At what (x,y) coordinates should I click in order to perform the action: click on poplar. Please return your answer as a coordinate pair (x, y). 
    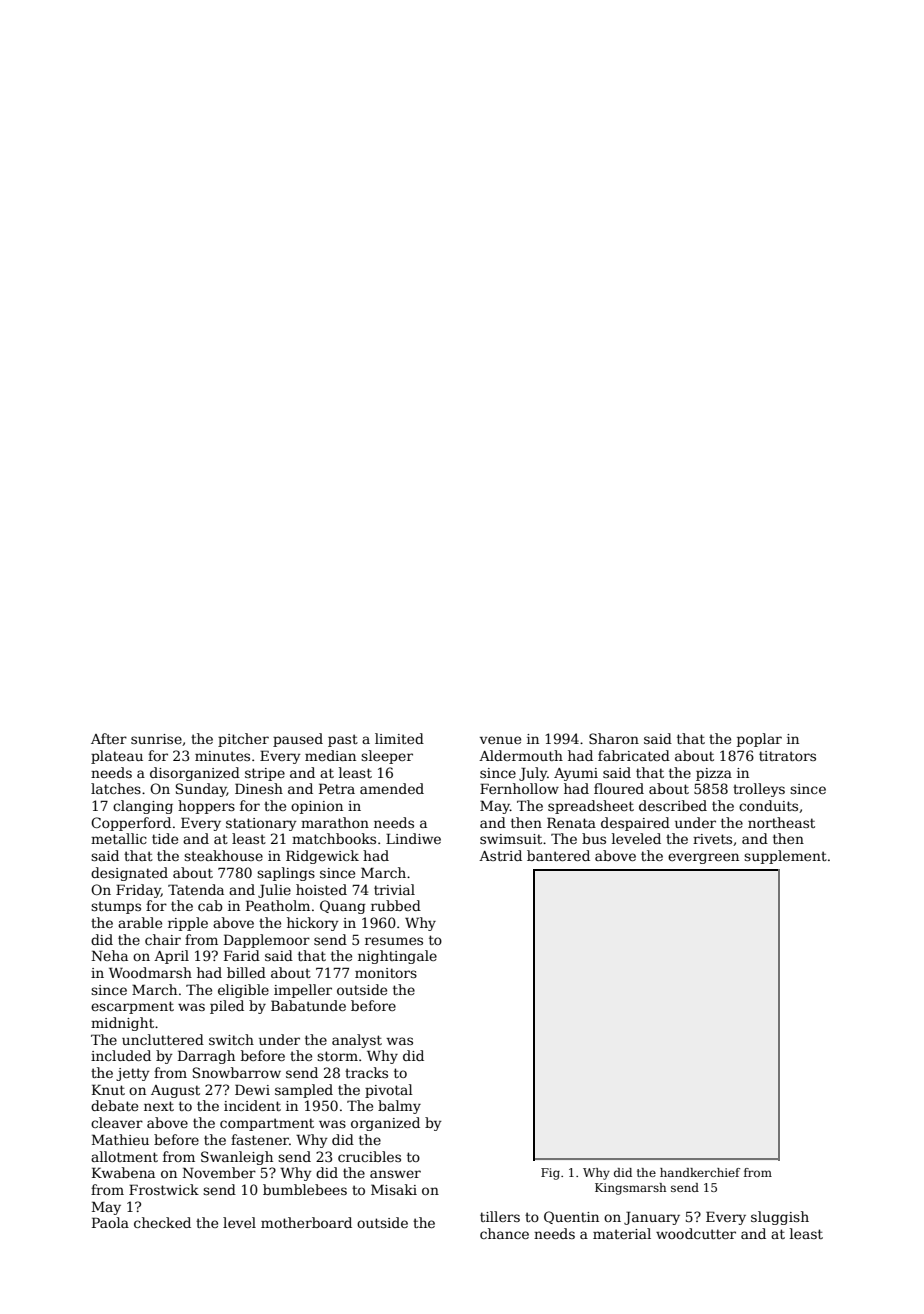
    Looking at the image, I should click on (759, 740).
